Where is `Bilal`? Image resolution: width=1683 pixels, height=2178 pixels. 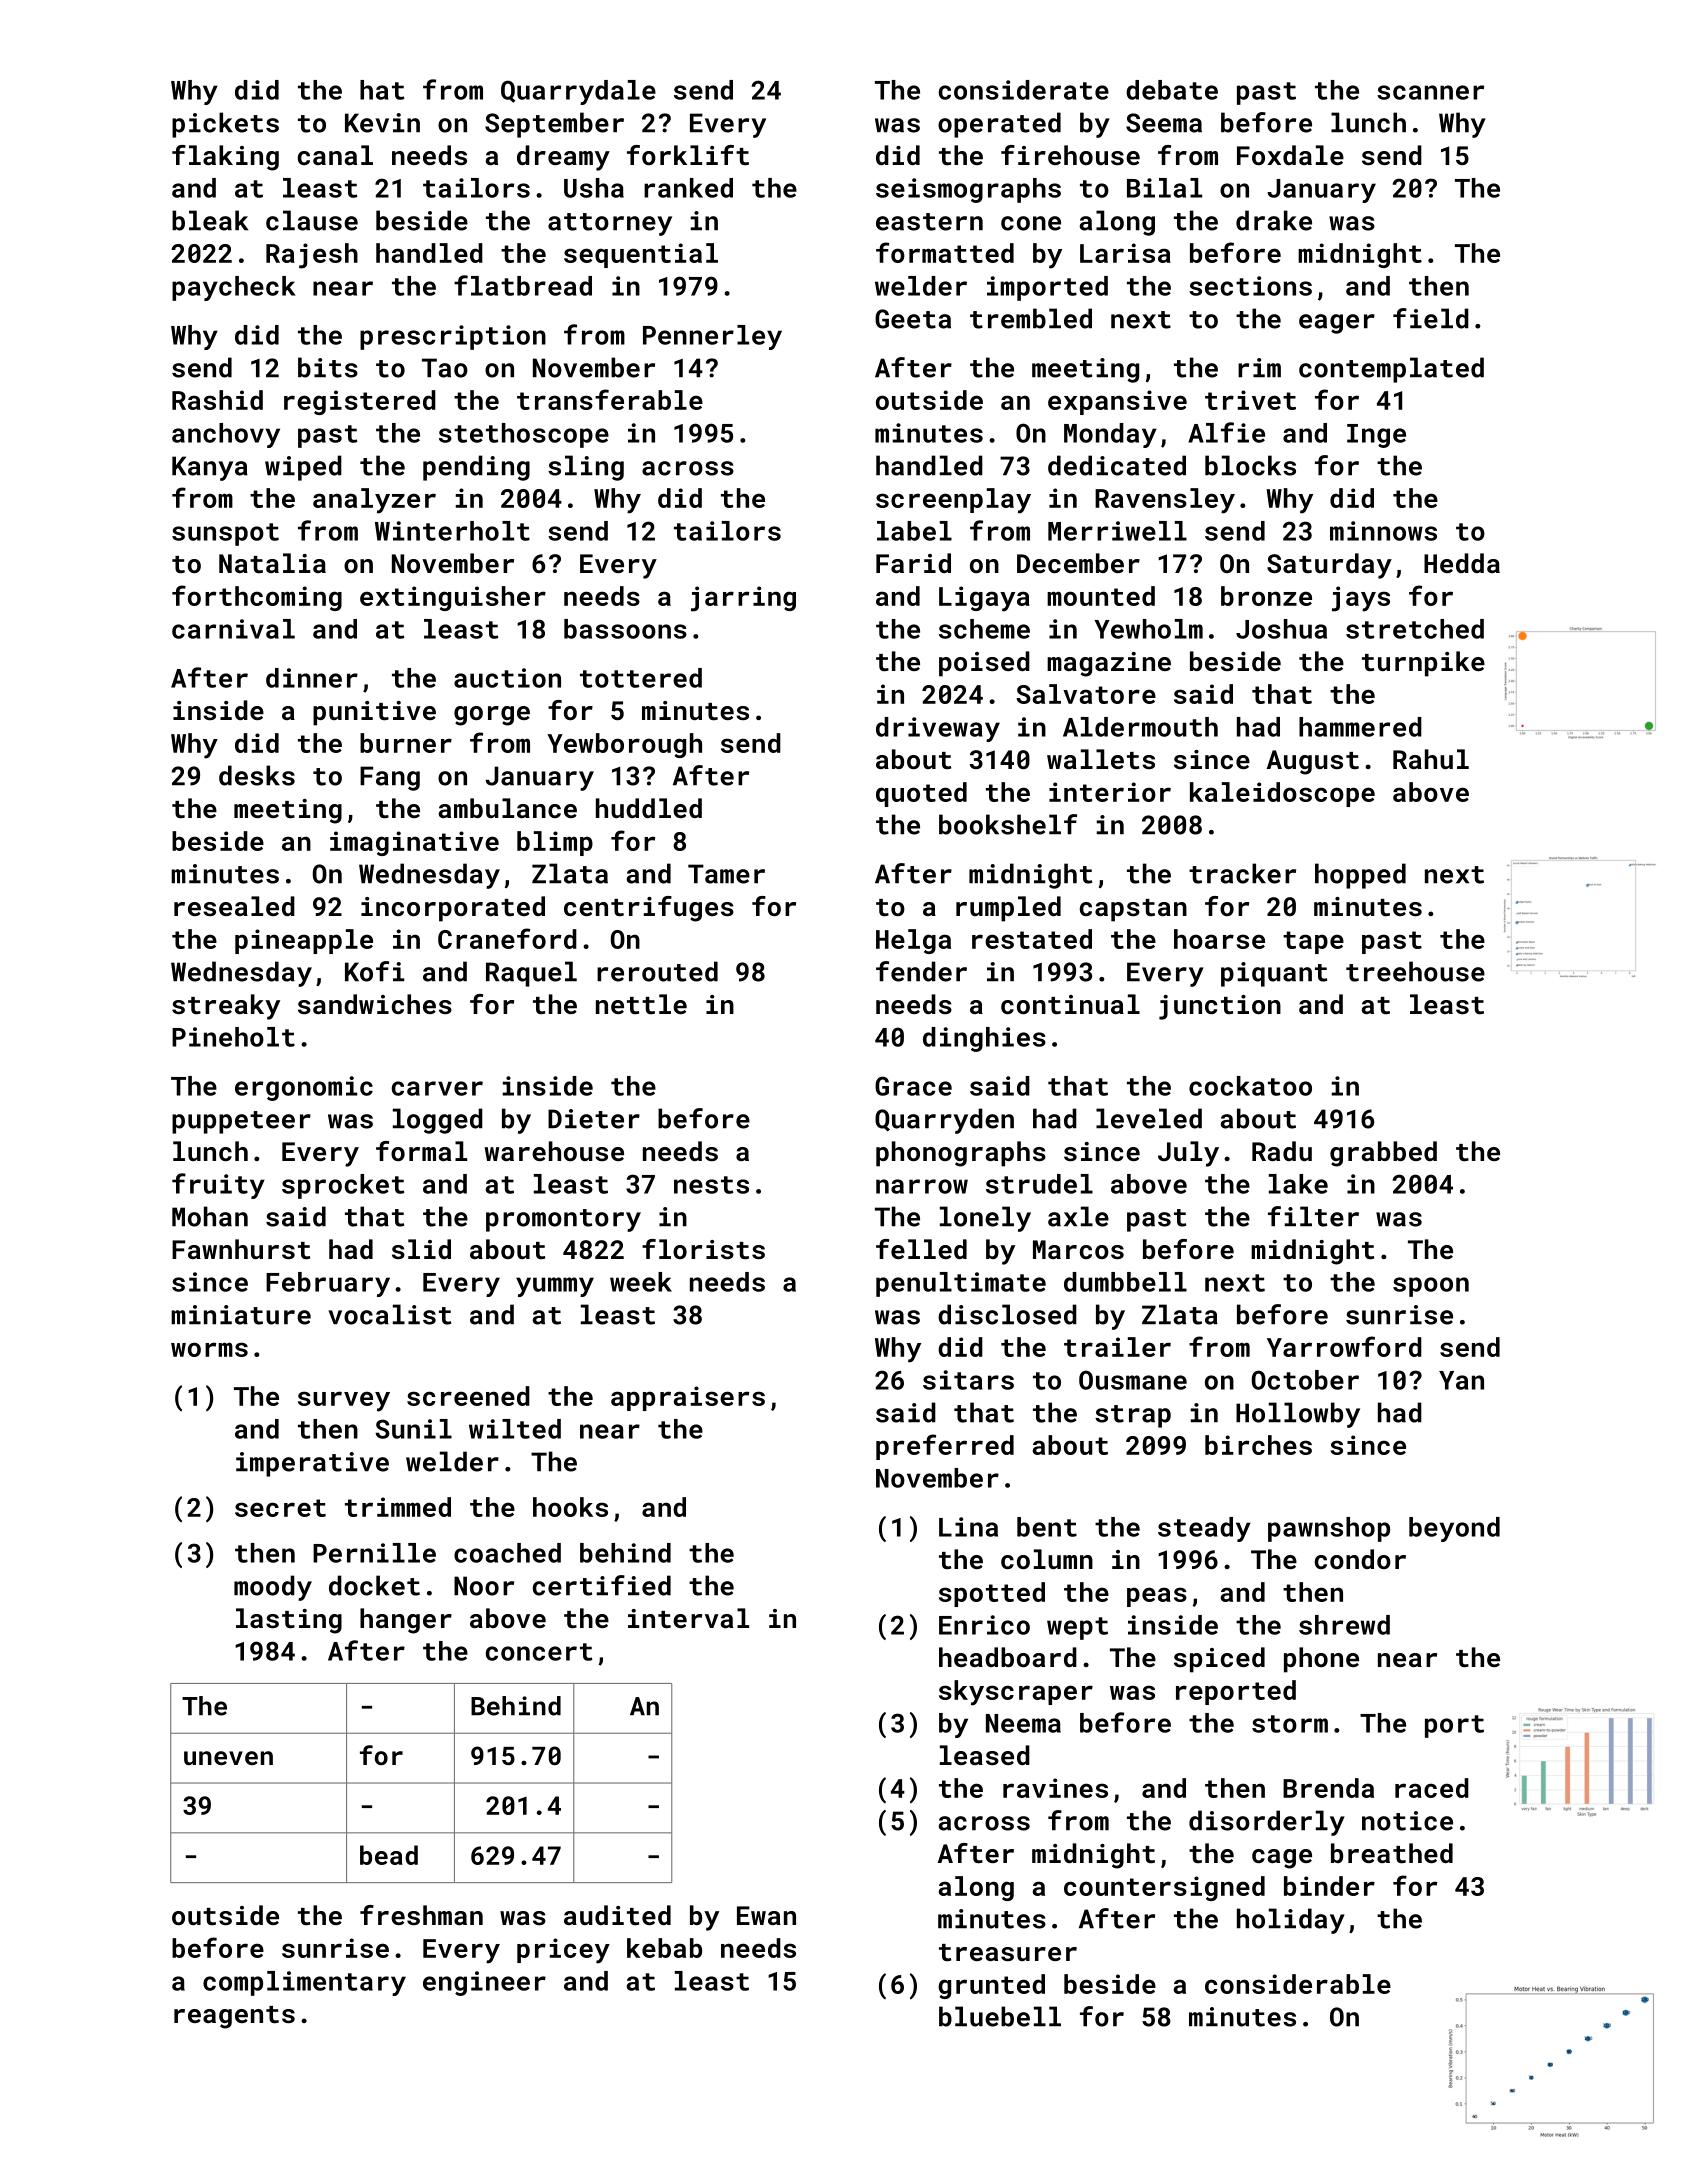
Bilal is located at coordinates (1164, 188).
